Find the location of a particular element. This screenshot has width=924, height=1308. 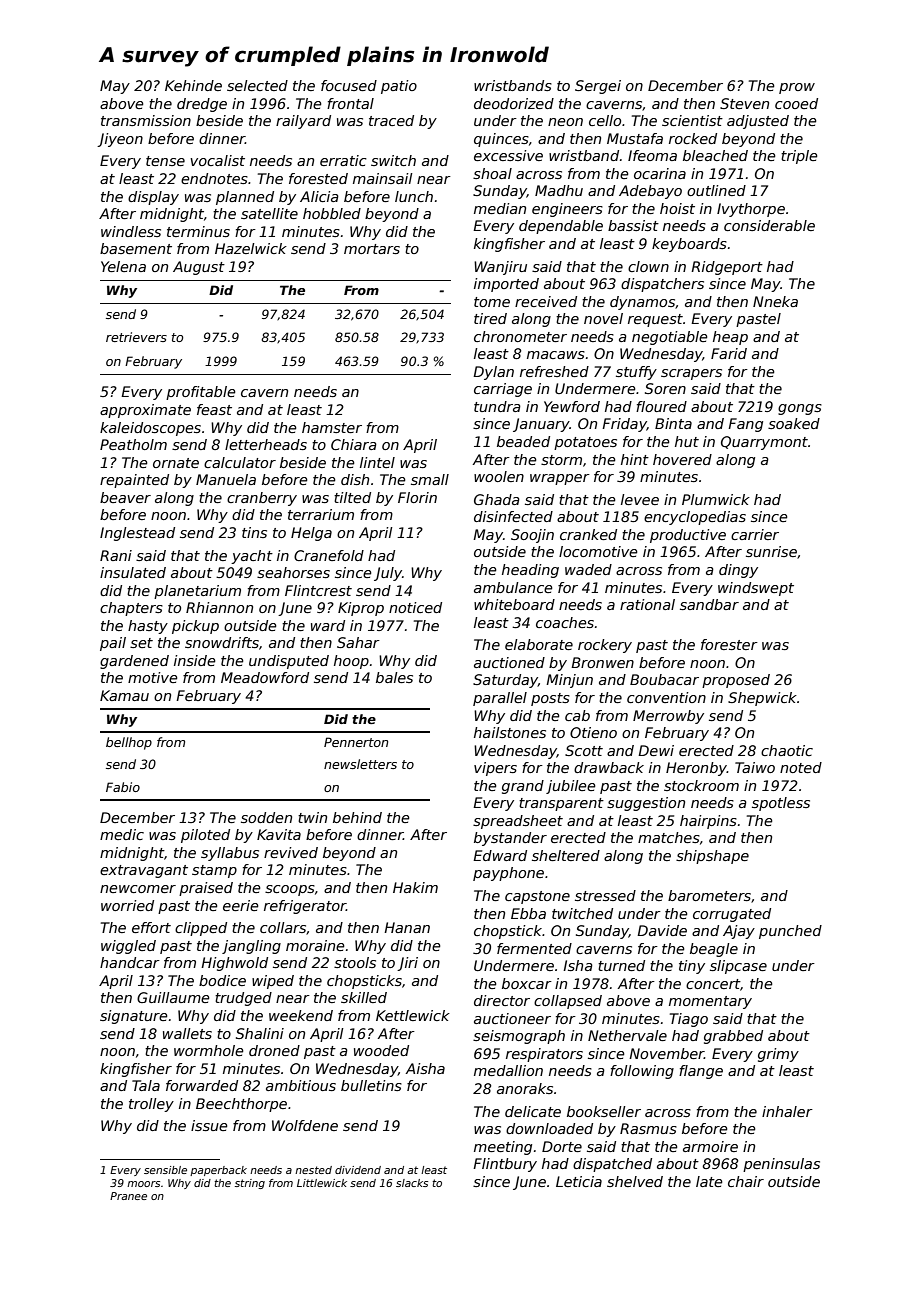

string is located at coordinates (250, 1184).
